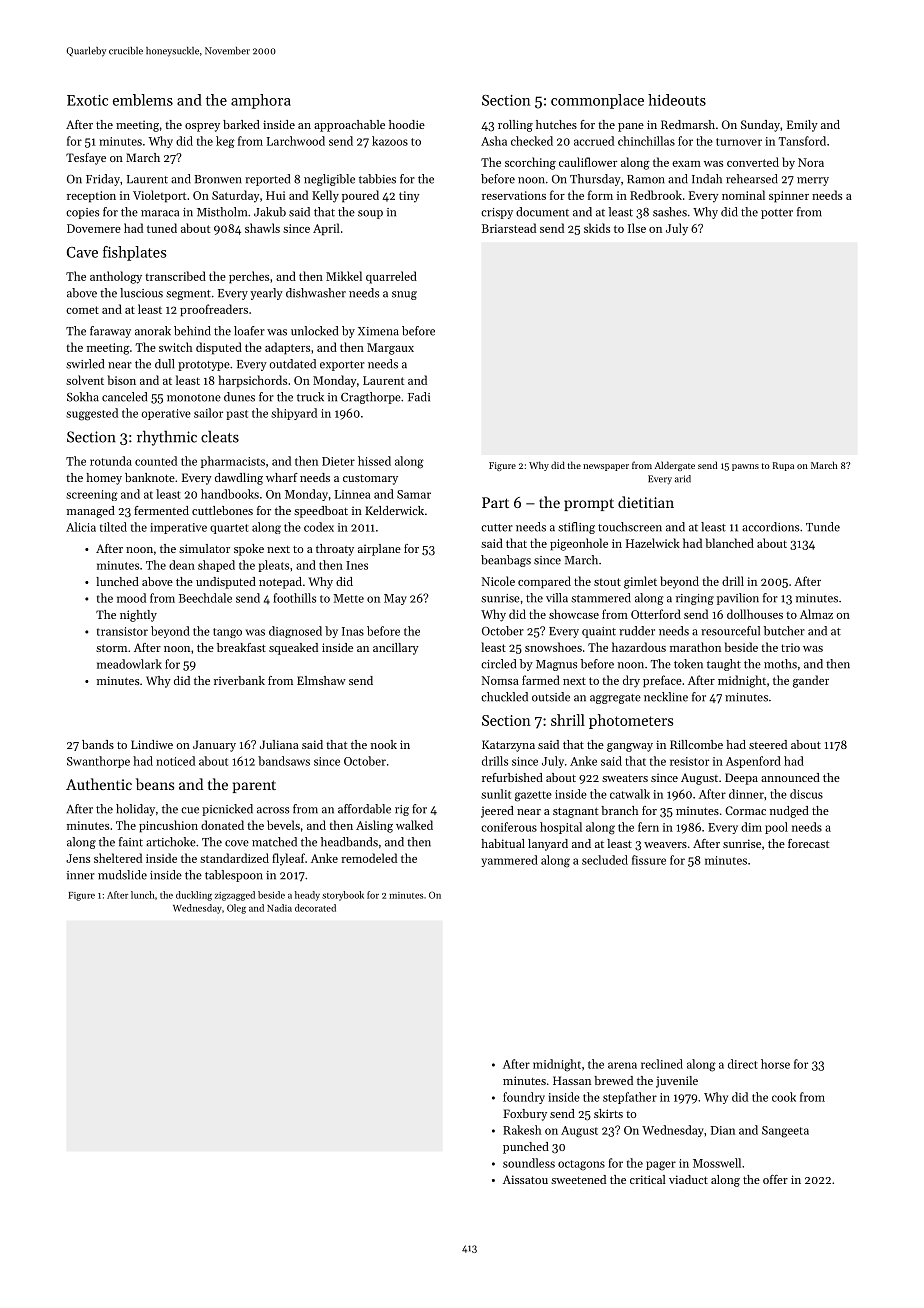 This document has height=1308, width=924. What do you see at coordinates (542, 212) in the document?
I see `document` at bounding box center [542, 212].
